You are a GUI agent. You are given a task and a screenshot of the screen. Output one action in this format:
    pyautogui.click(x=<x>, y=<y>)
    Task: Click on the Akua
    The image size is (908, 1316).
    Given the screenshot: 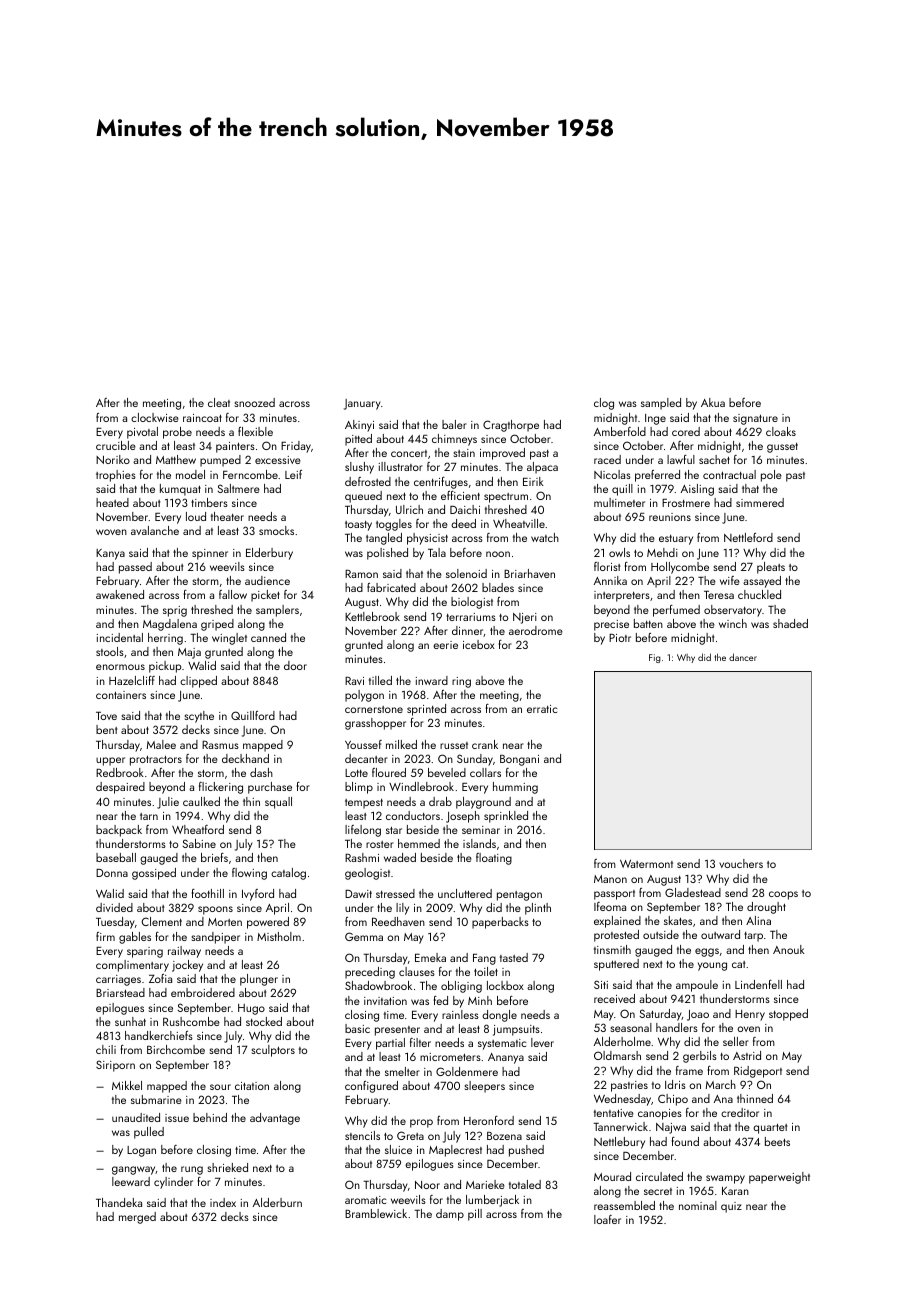 What is the action you would take?
    pyautogui.click(x=713, y=402)
